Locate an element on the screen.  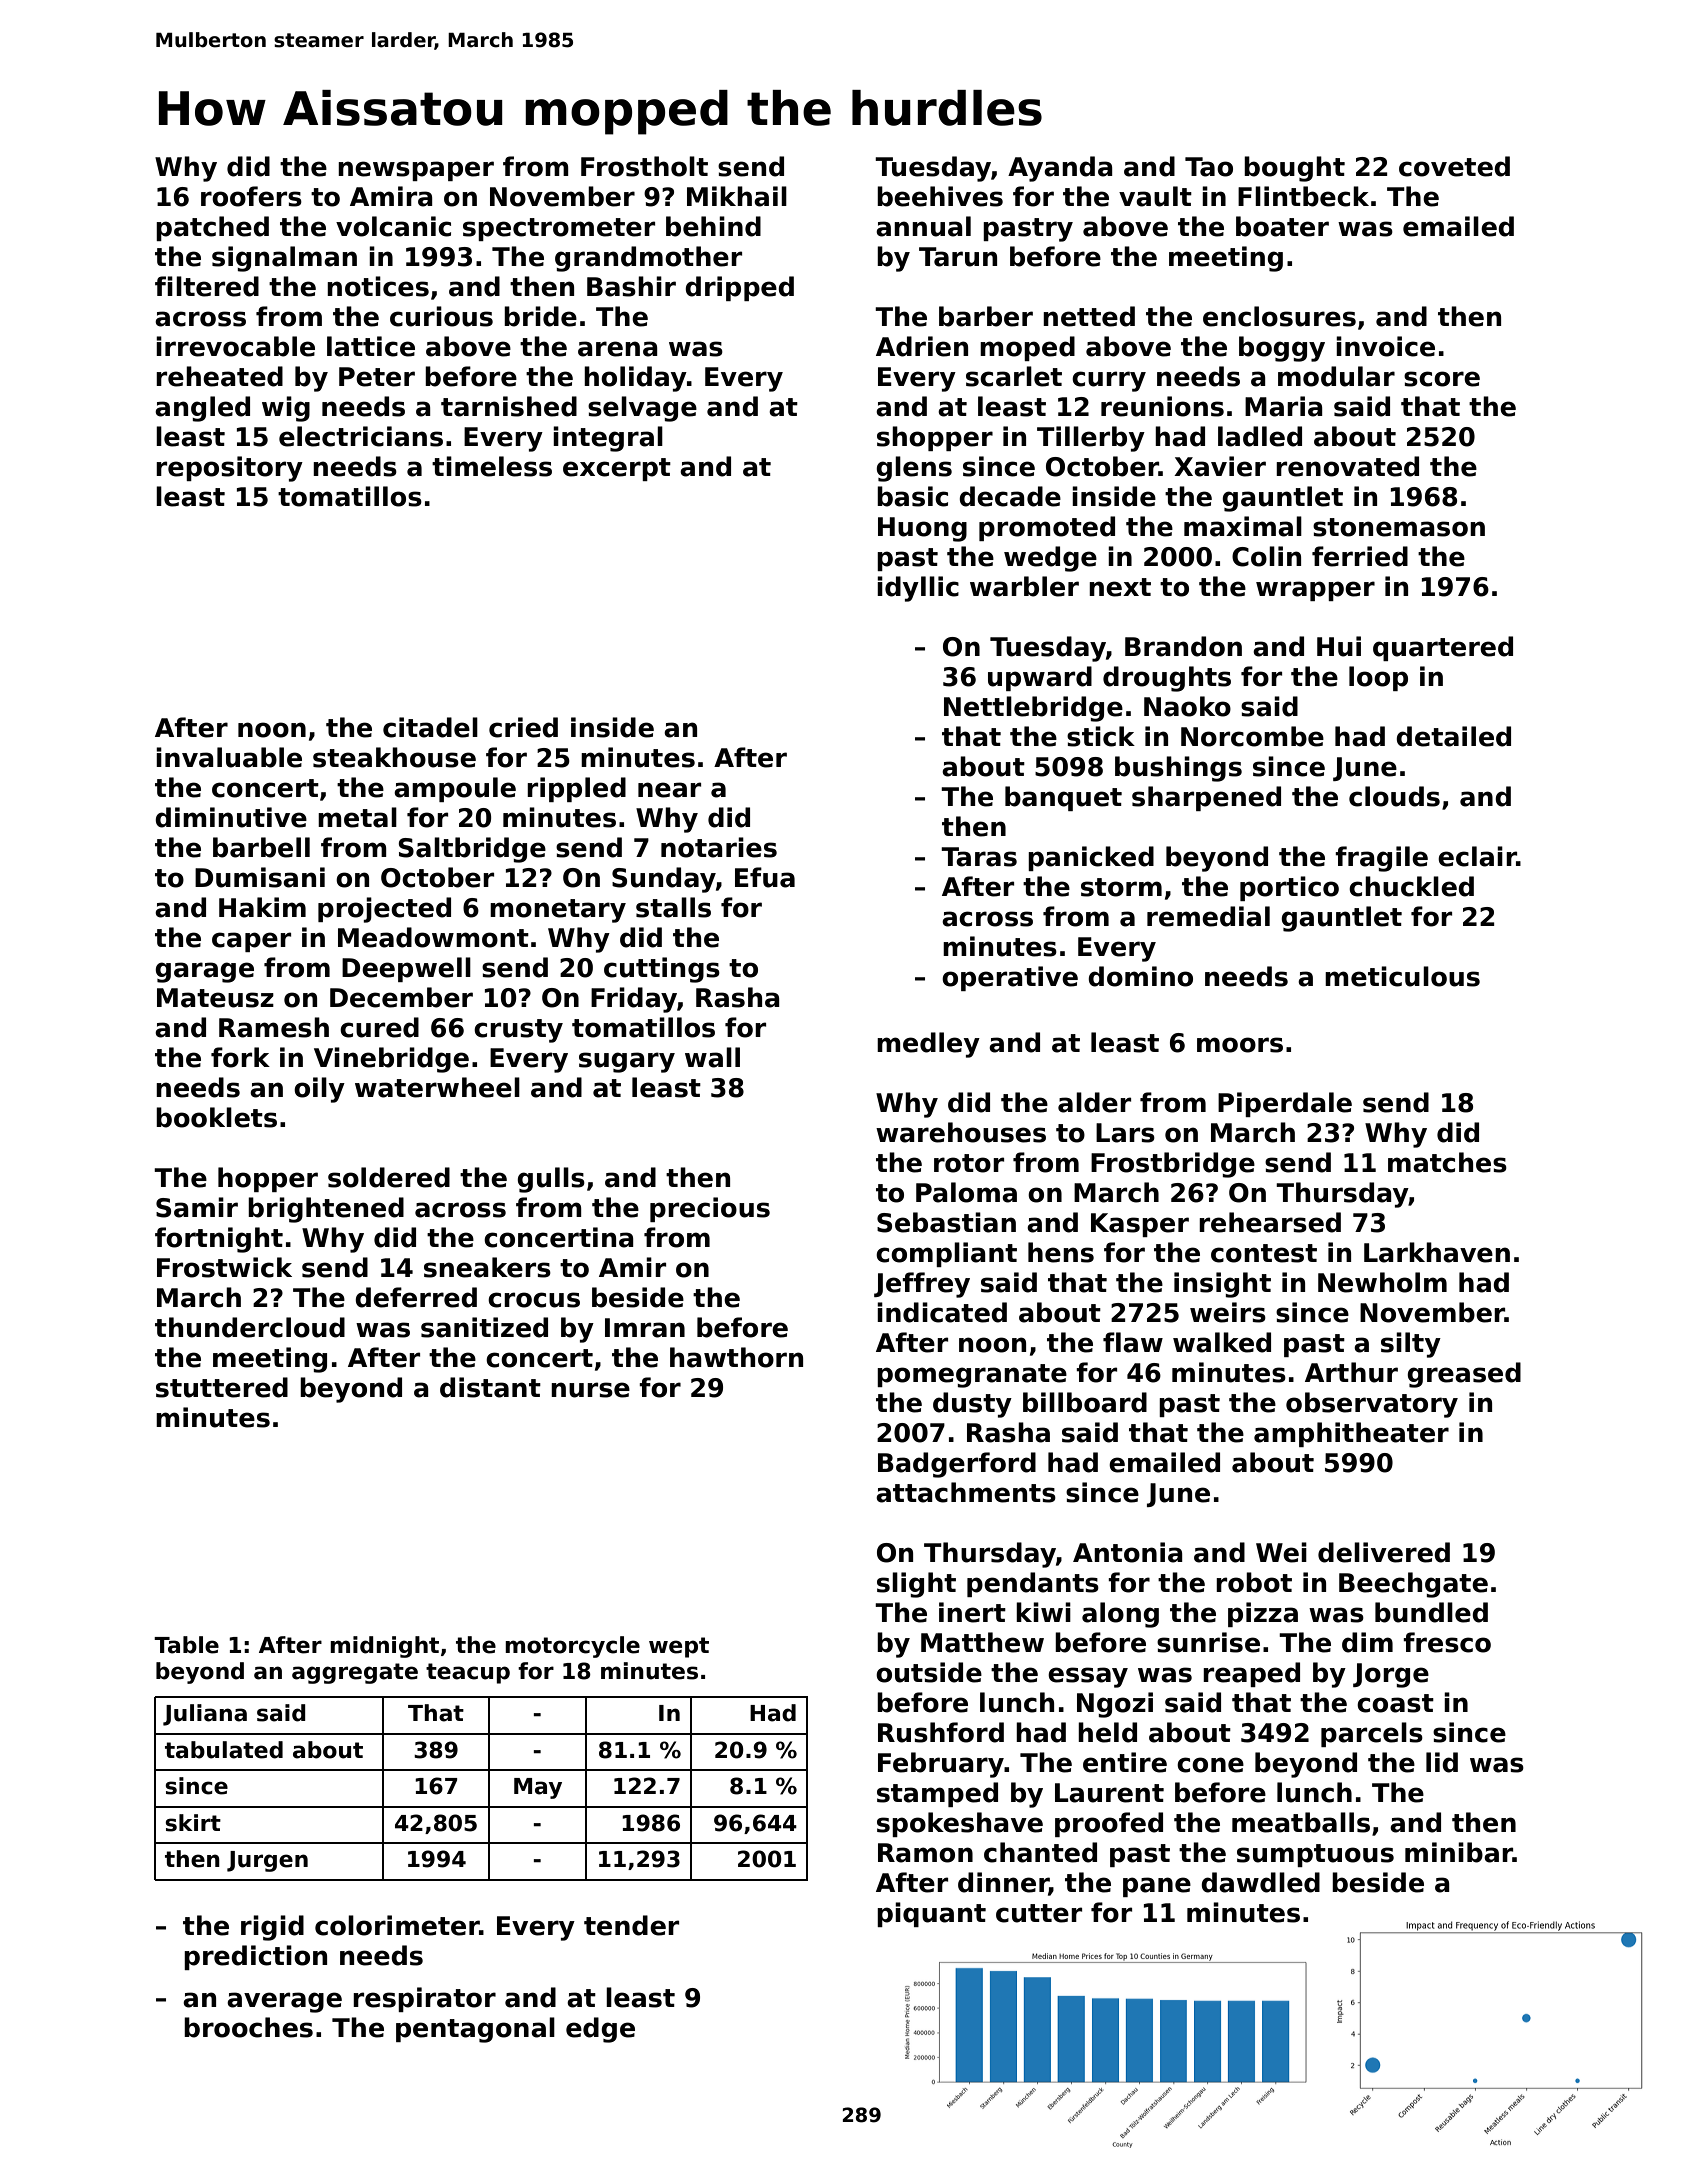
average is located at coordinates (284, 2002).
